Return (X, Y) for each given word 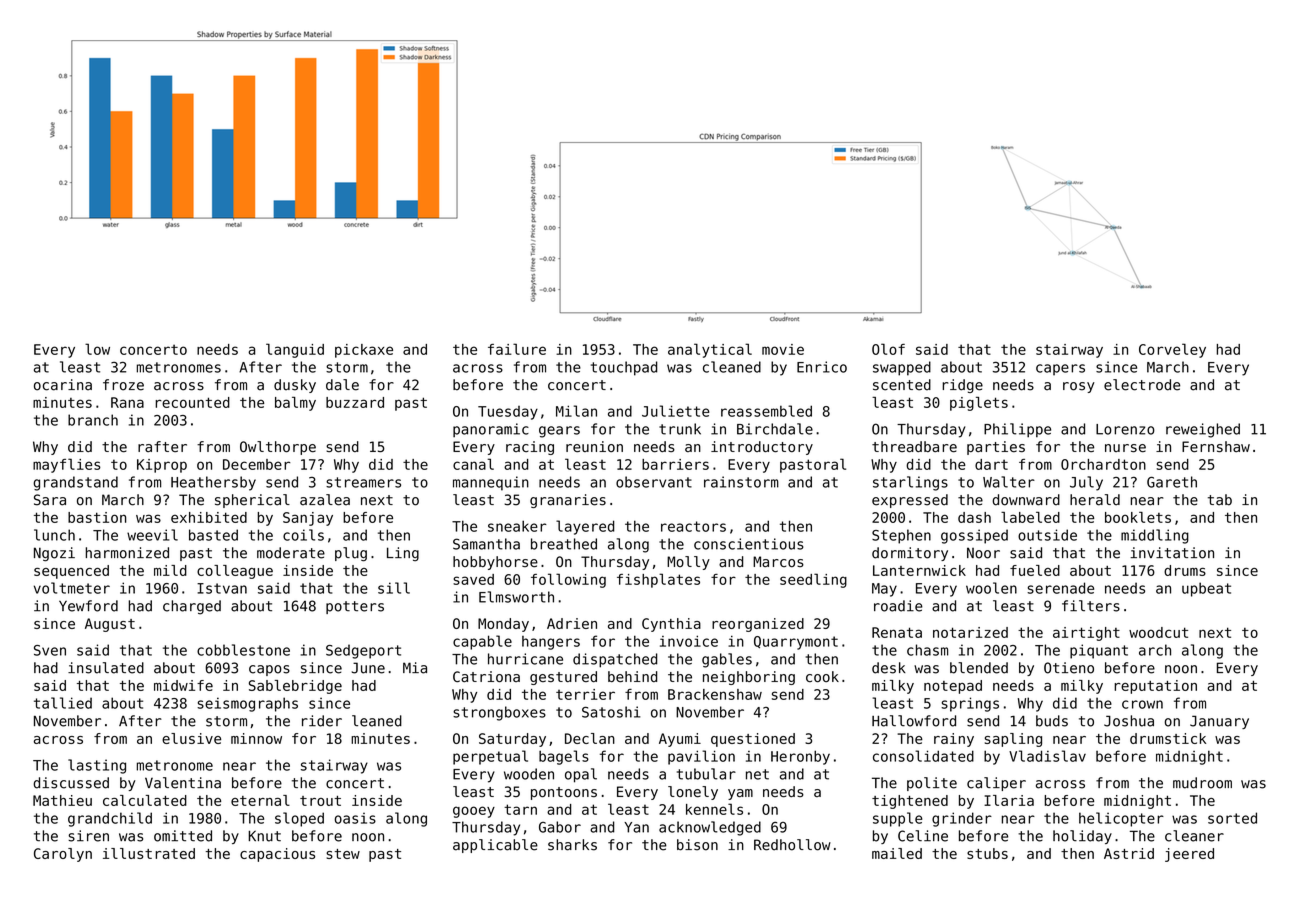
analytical (710, 350)
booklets (1138, 517)
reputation (1155, 687)
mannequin (491, 483)
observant (654, 482)
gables (727, 660)
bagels (564, 757)
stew (343, 854)
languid (295, 350)
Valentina (183, 783)
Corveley (1172, 350)
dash (974, 517)
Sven (50, 650)
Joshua (1129, 721)
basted (213, 535)
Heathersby (213, 483)
